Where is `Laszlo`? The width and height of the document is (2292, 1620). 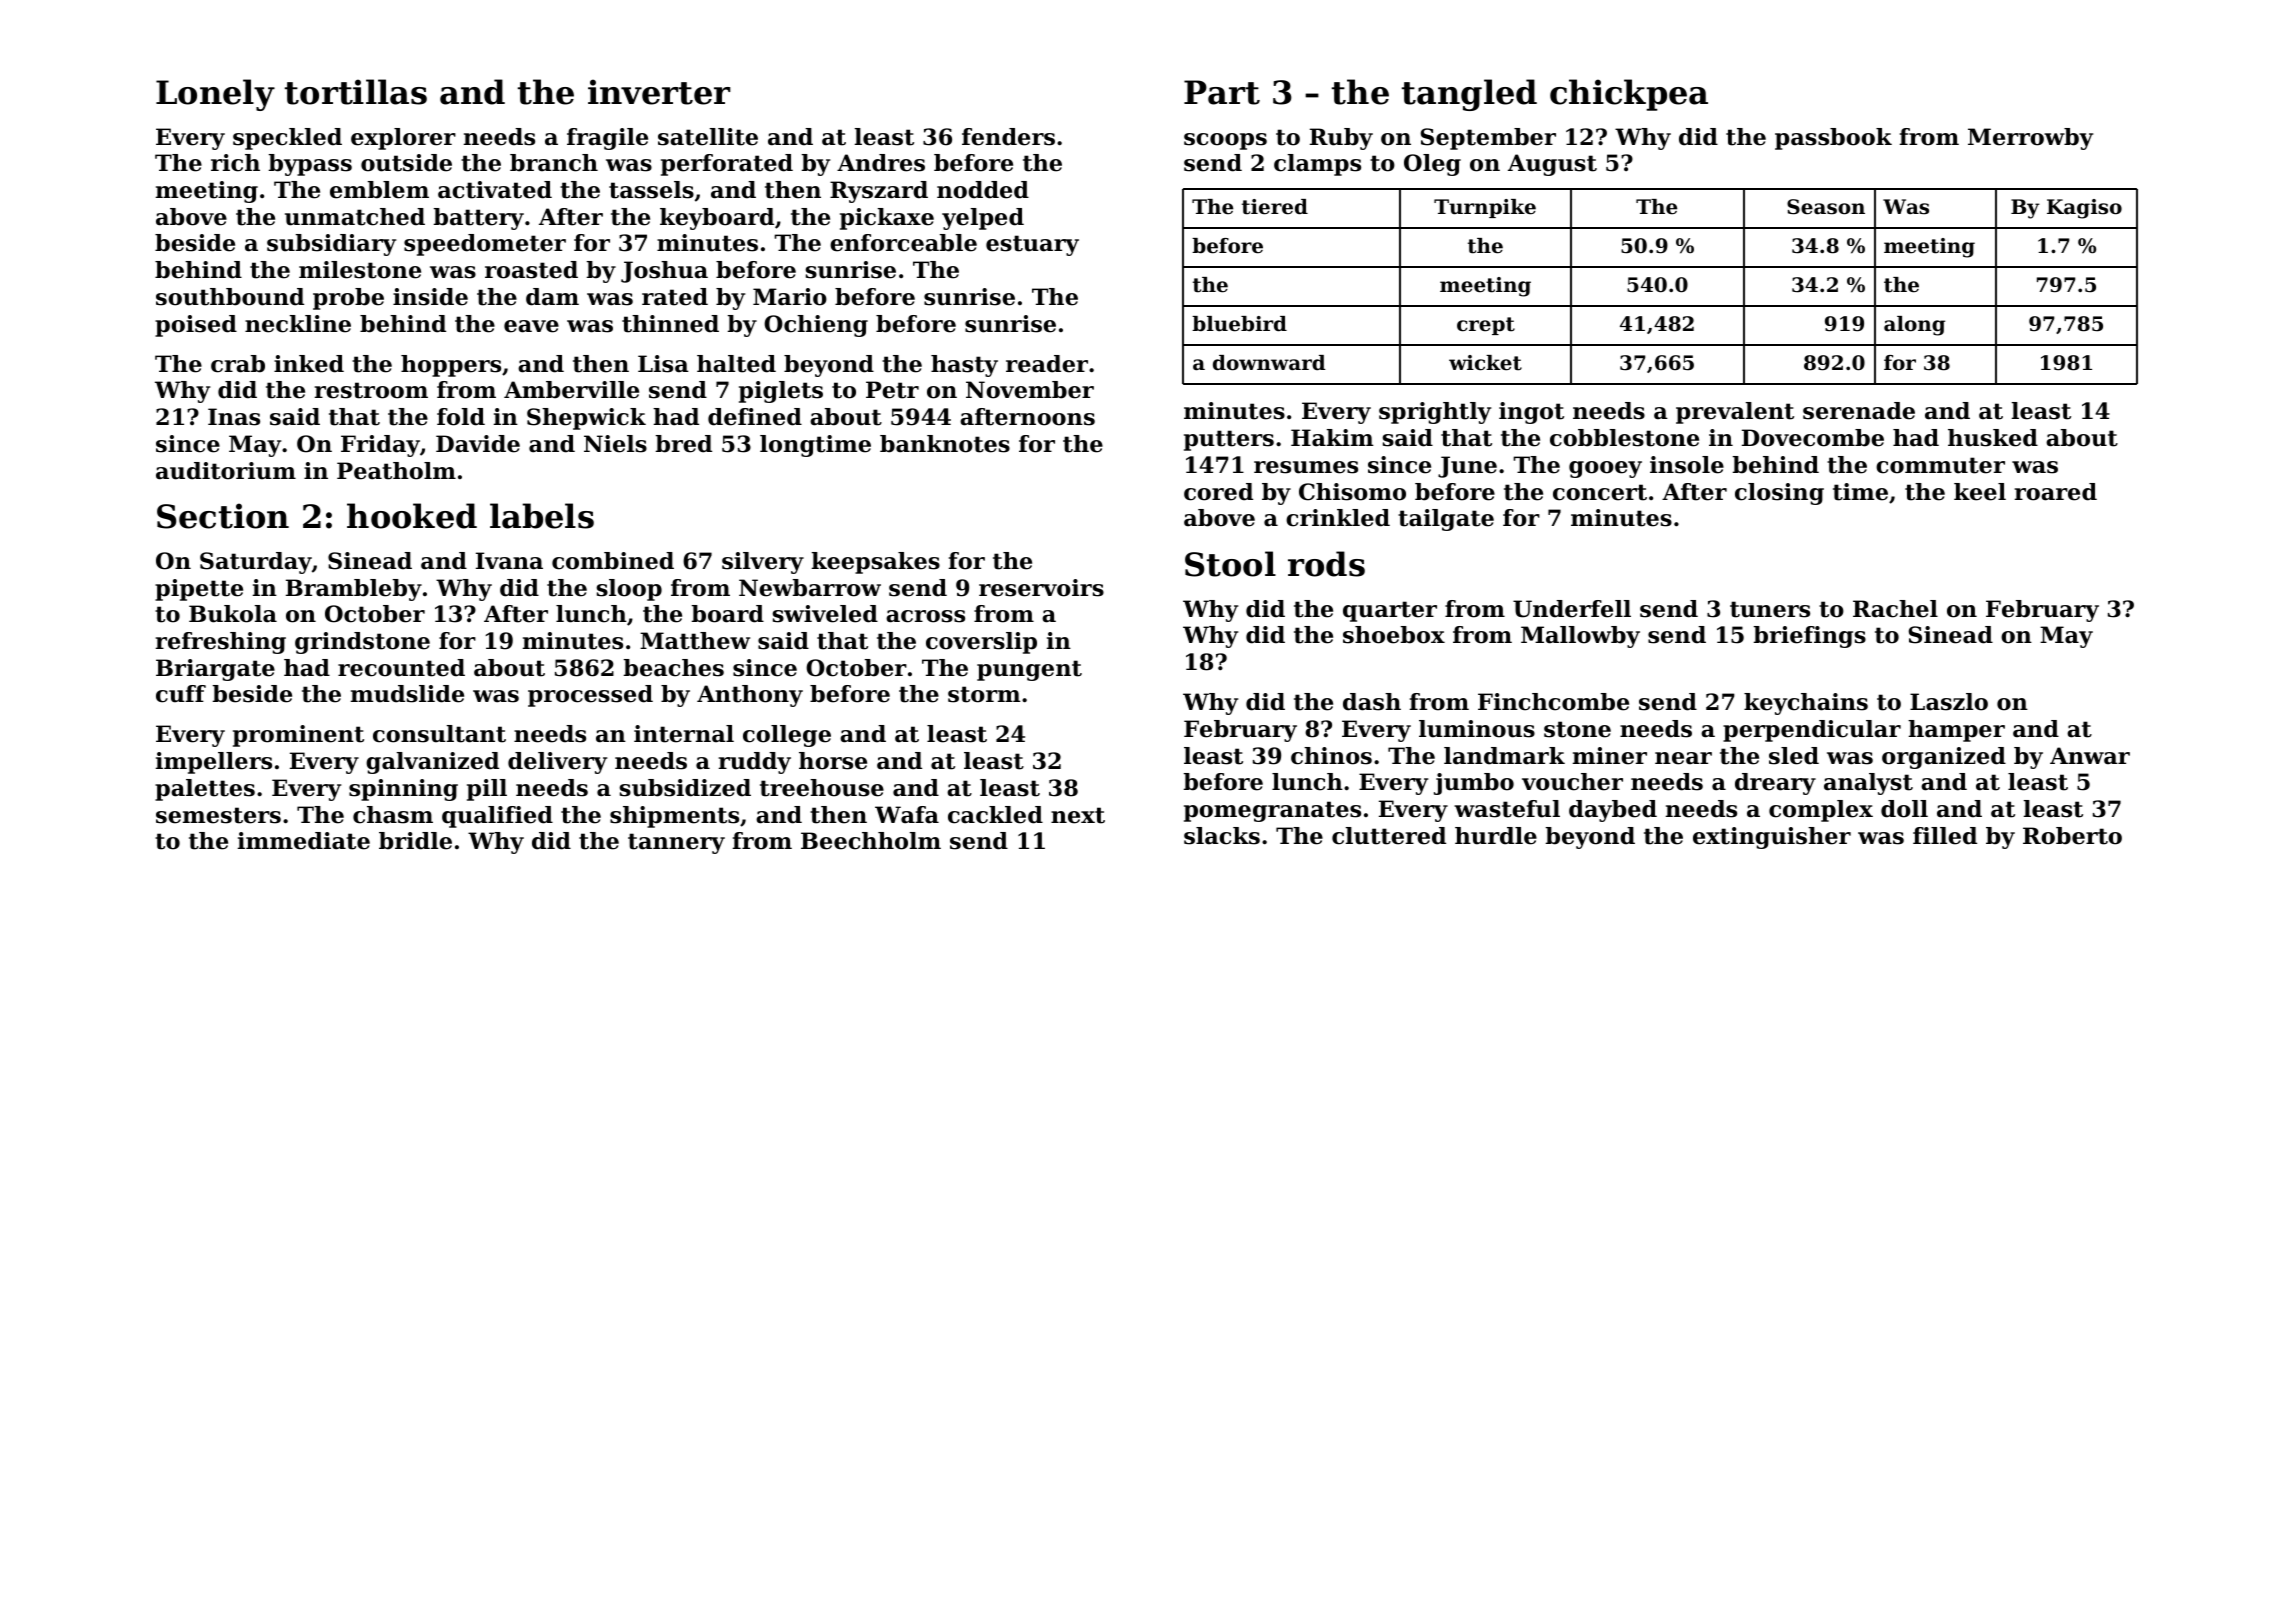
Laszlo is located at coordinates (1949, 702).
